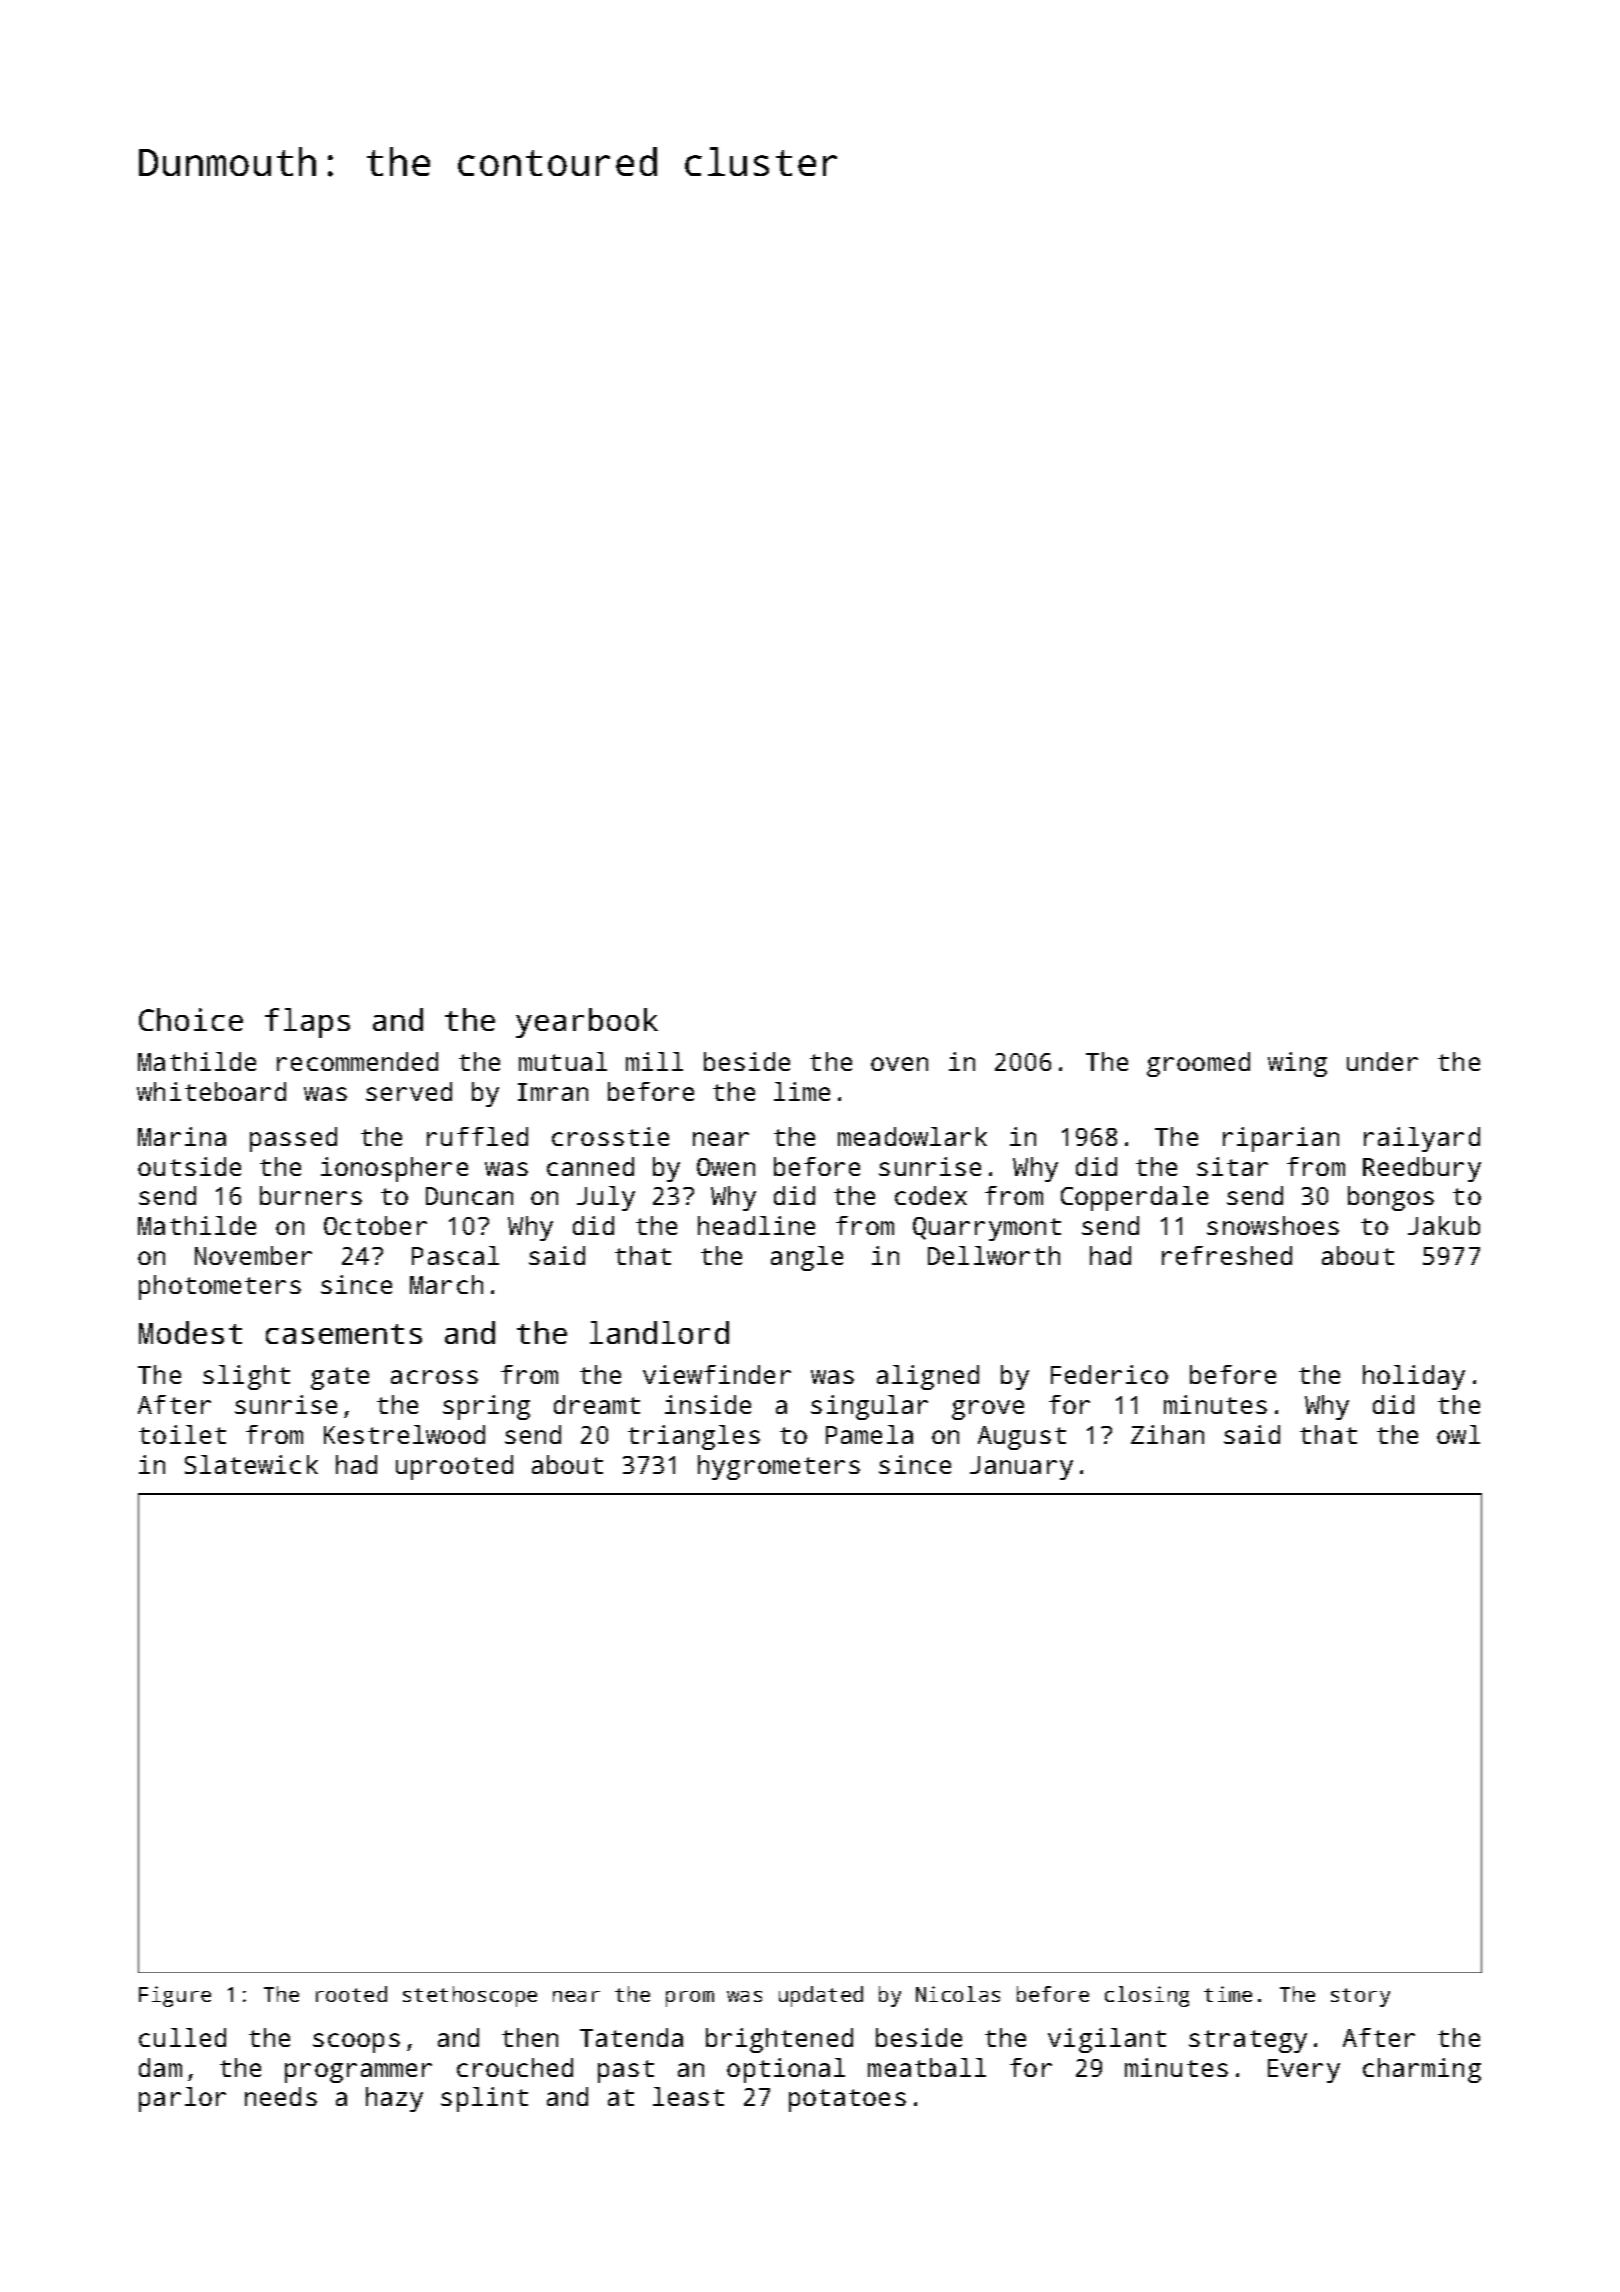 This page has height=2292, width=1620. What do you see at coordinates (1360, 1997) in the page?
I see `story` at bounding box center [1360, 1997].
